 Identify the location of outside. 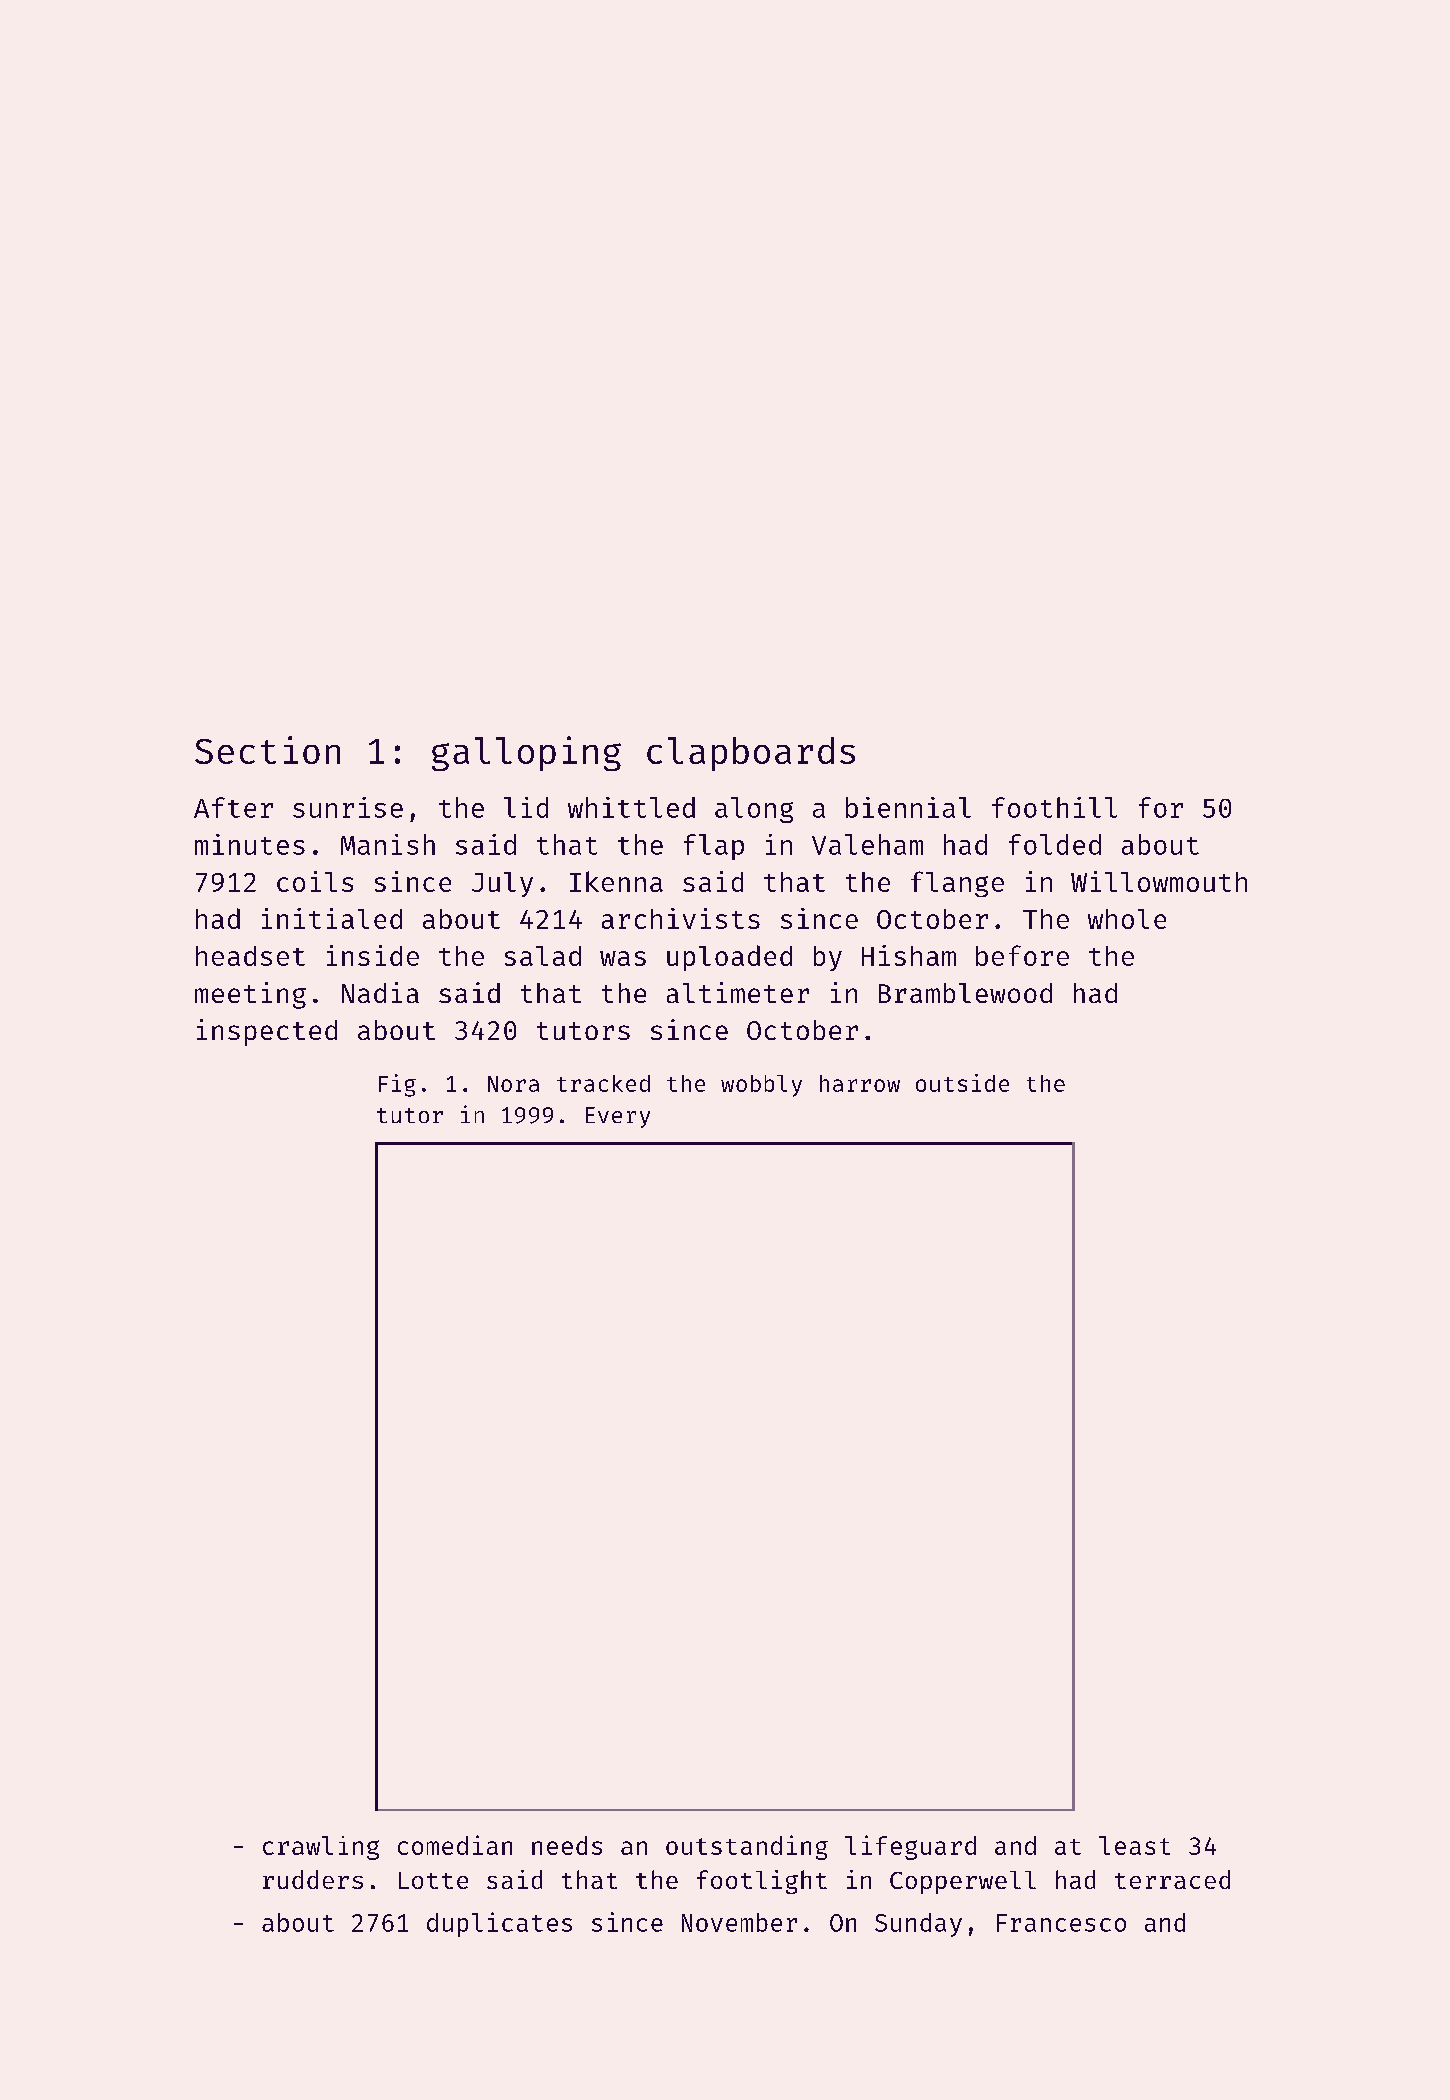
(962, 1083).
